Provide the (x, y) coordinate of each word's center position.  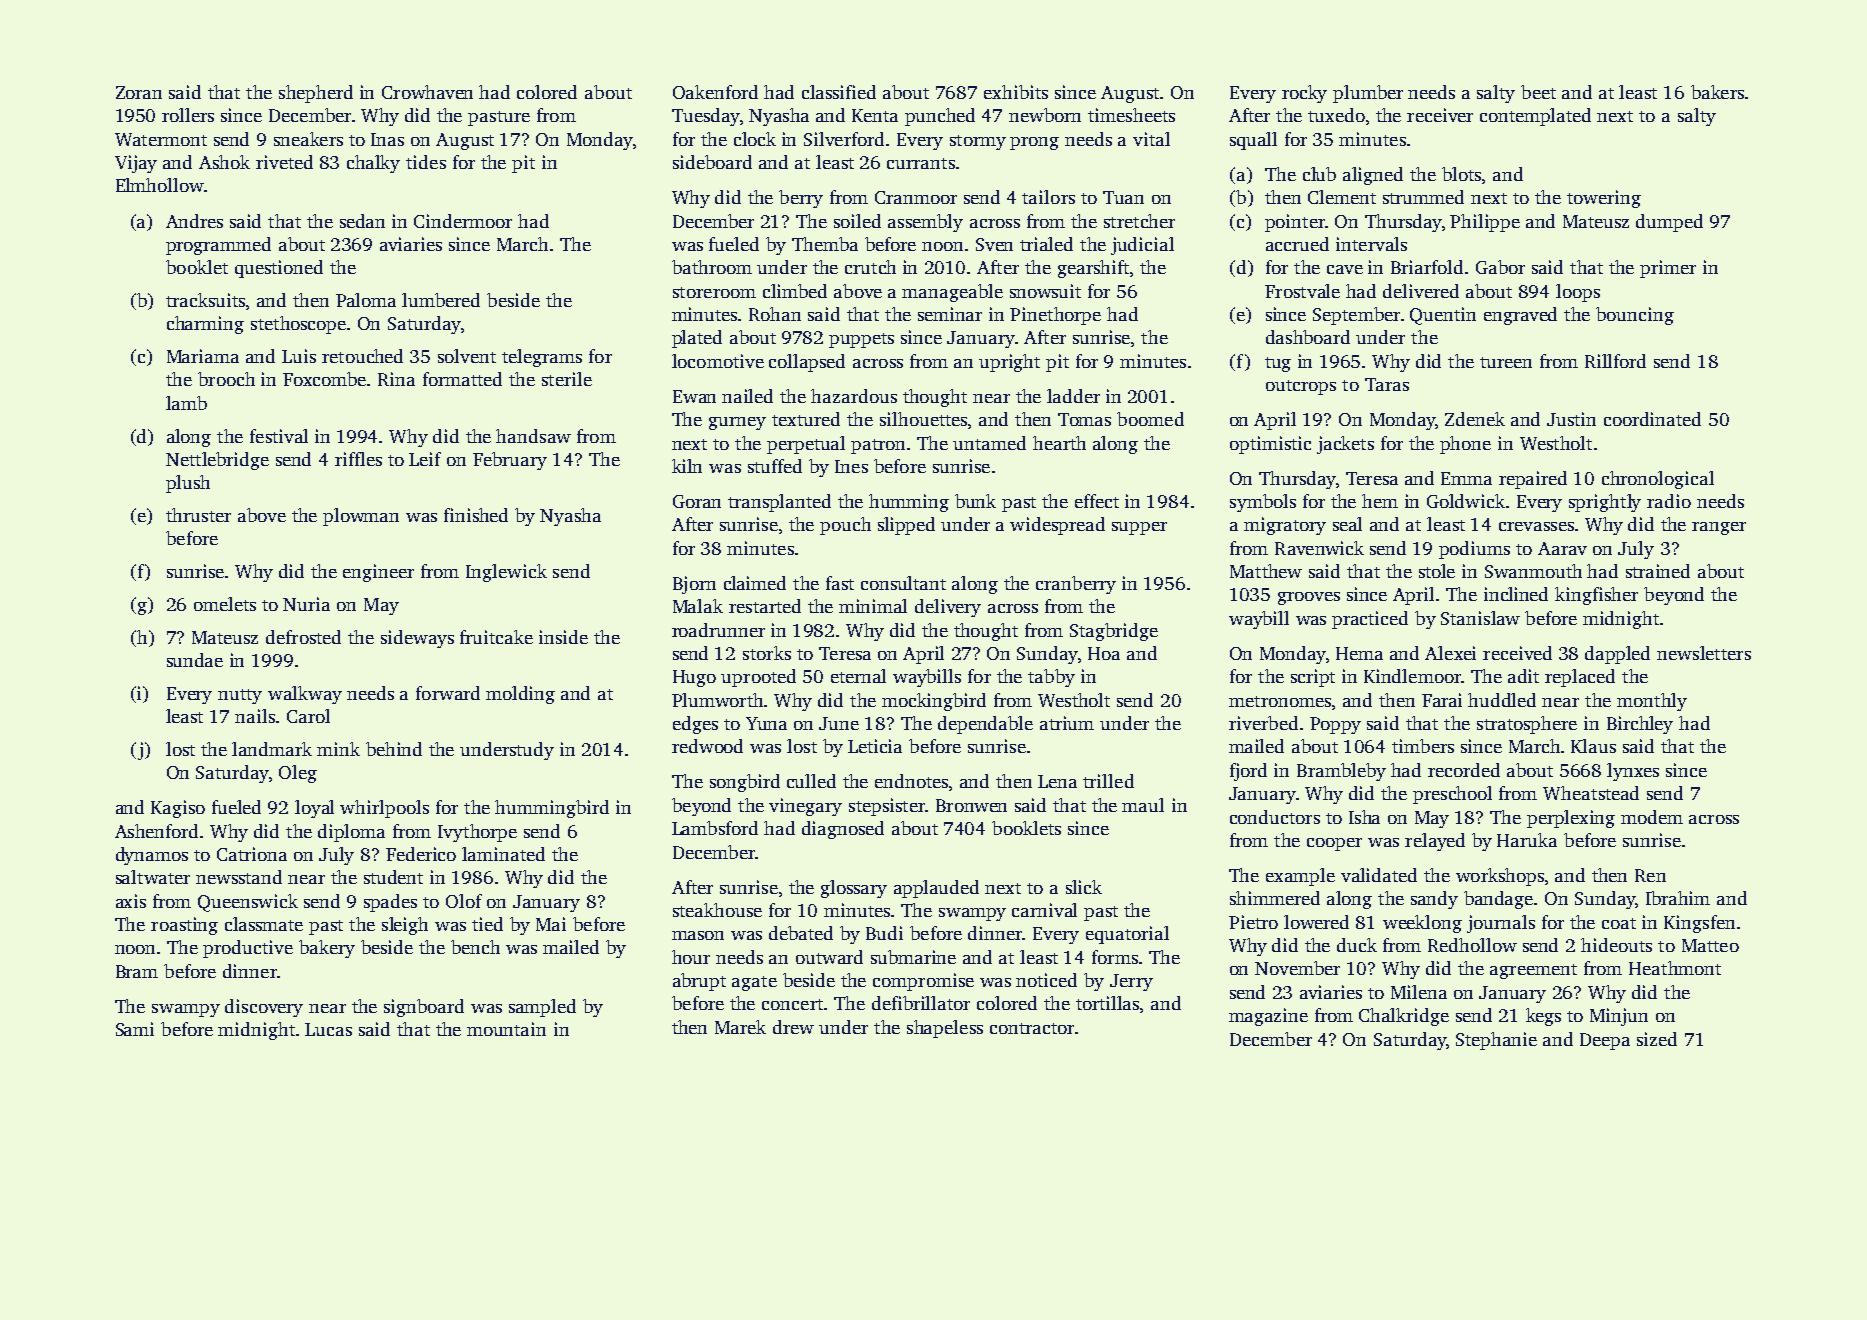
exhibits (1016, 92)
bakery (327, 949)
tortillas (1107, 1003)
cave (1345, 269)
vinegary (805, 807)
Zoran (139, 92)
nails (255, 716)
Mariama (203, 356)
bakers (1717, 92)
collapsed (807, 363)
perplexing (1571, 819)
